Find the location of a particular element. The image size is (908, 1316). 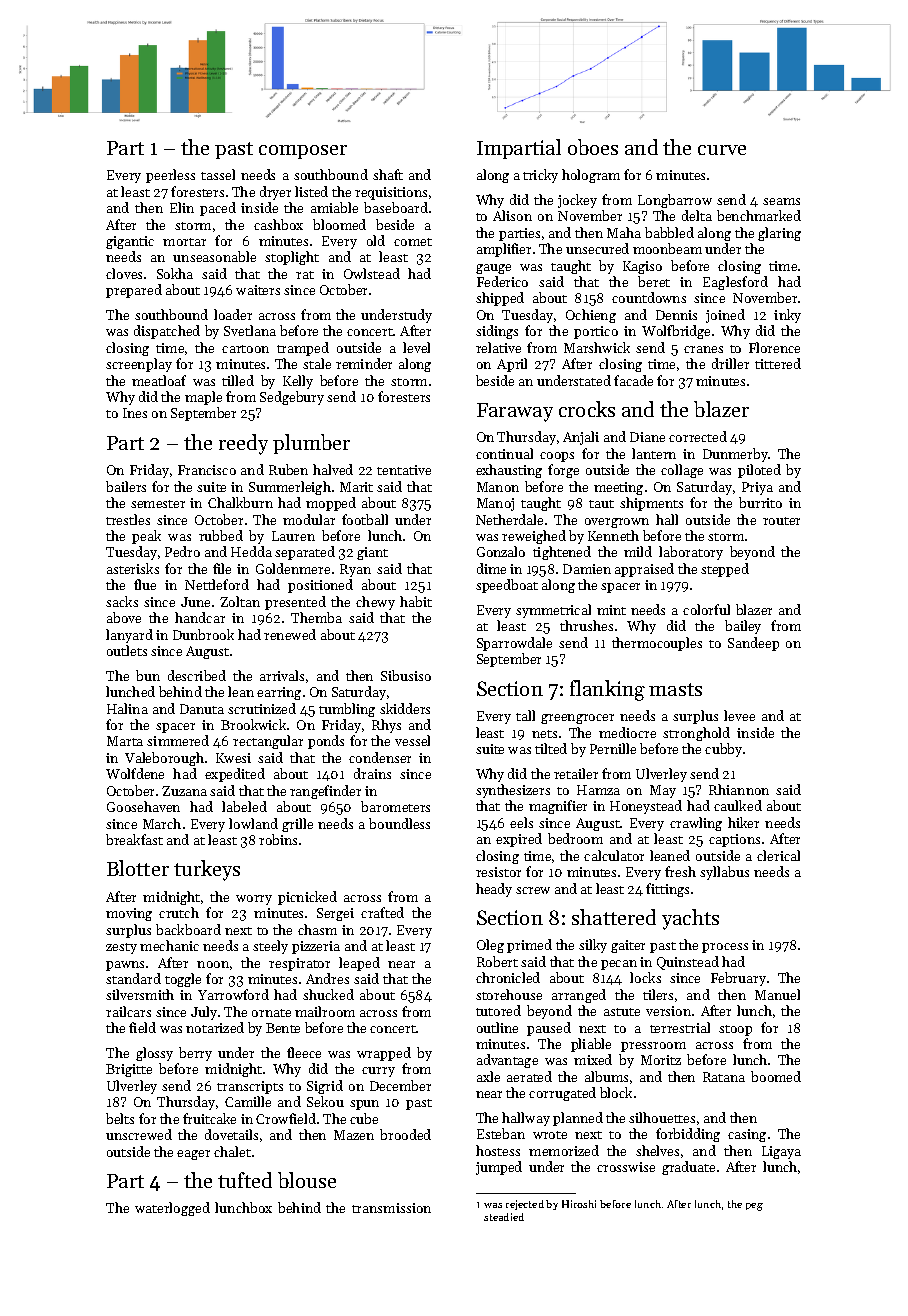

Maha is located at coordinates (624, 232).
